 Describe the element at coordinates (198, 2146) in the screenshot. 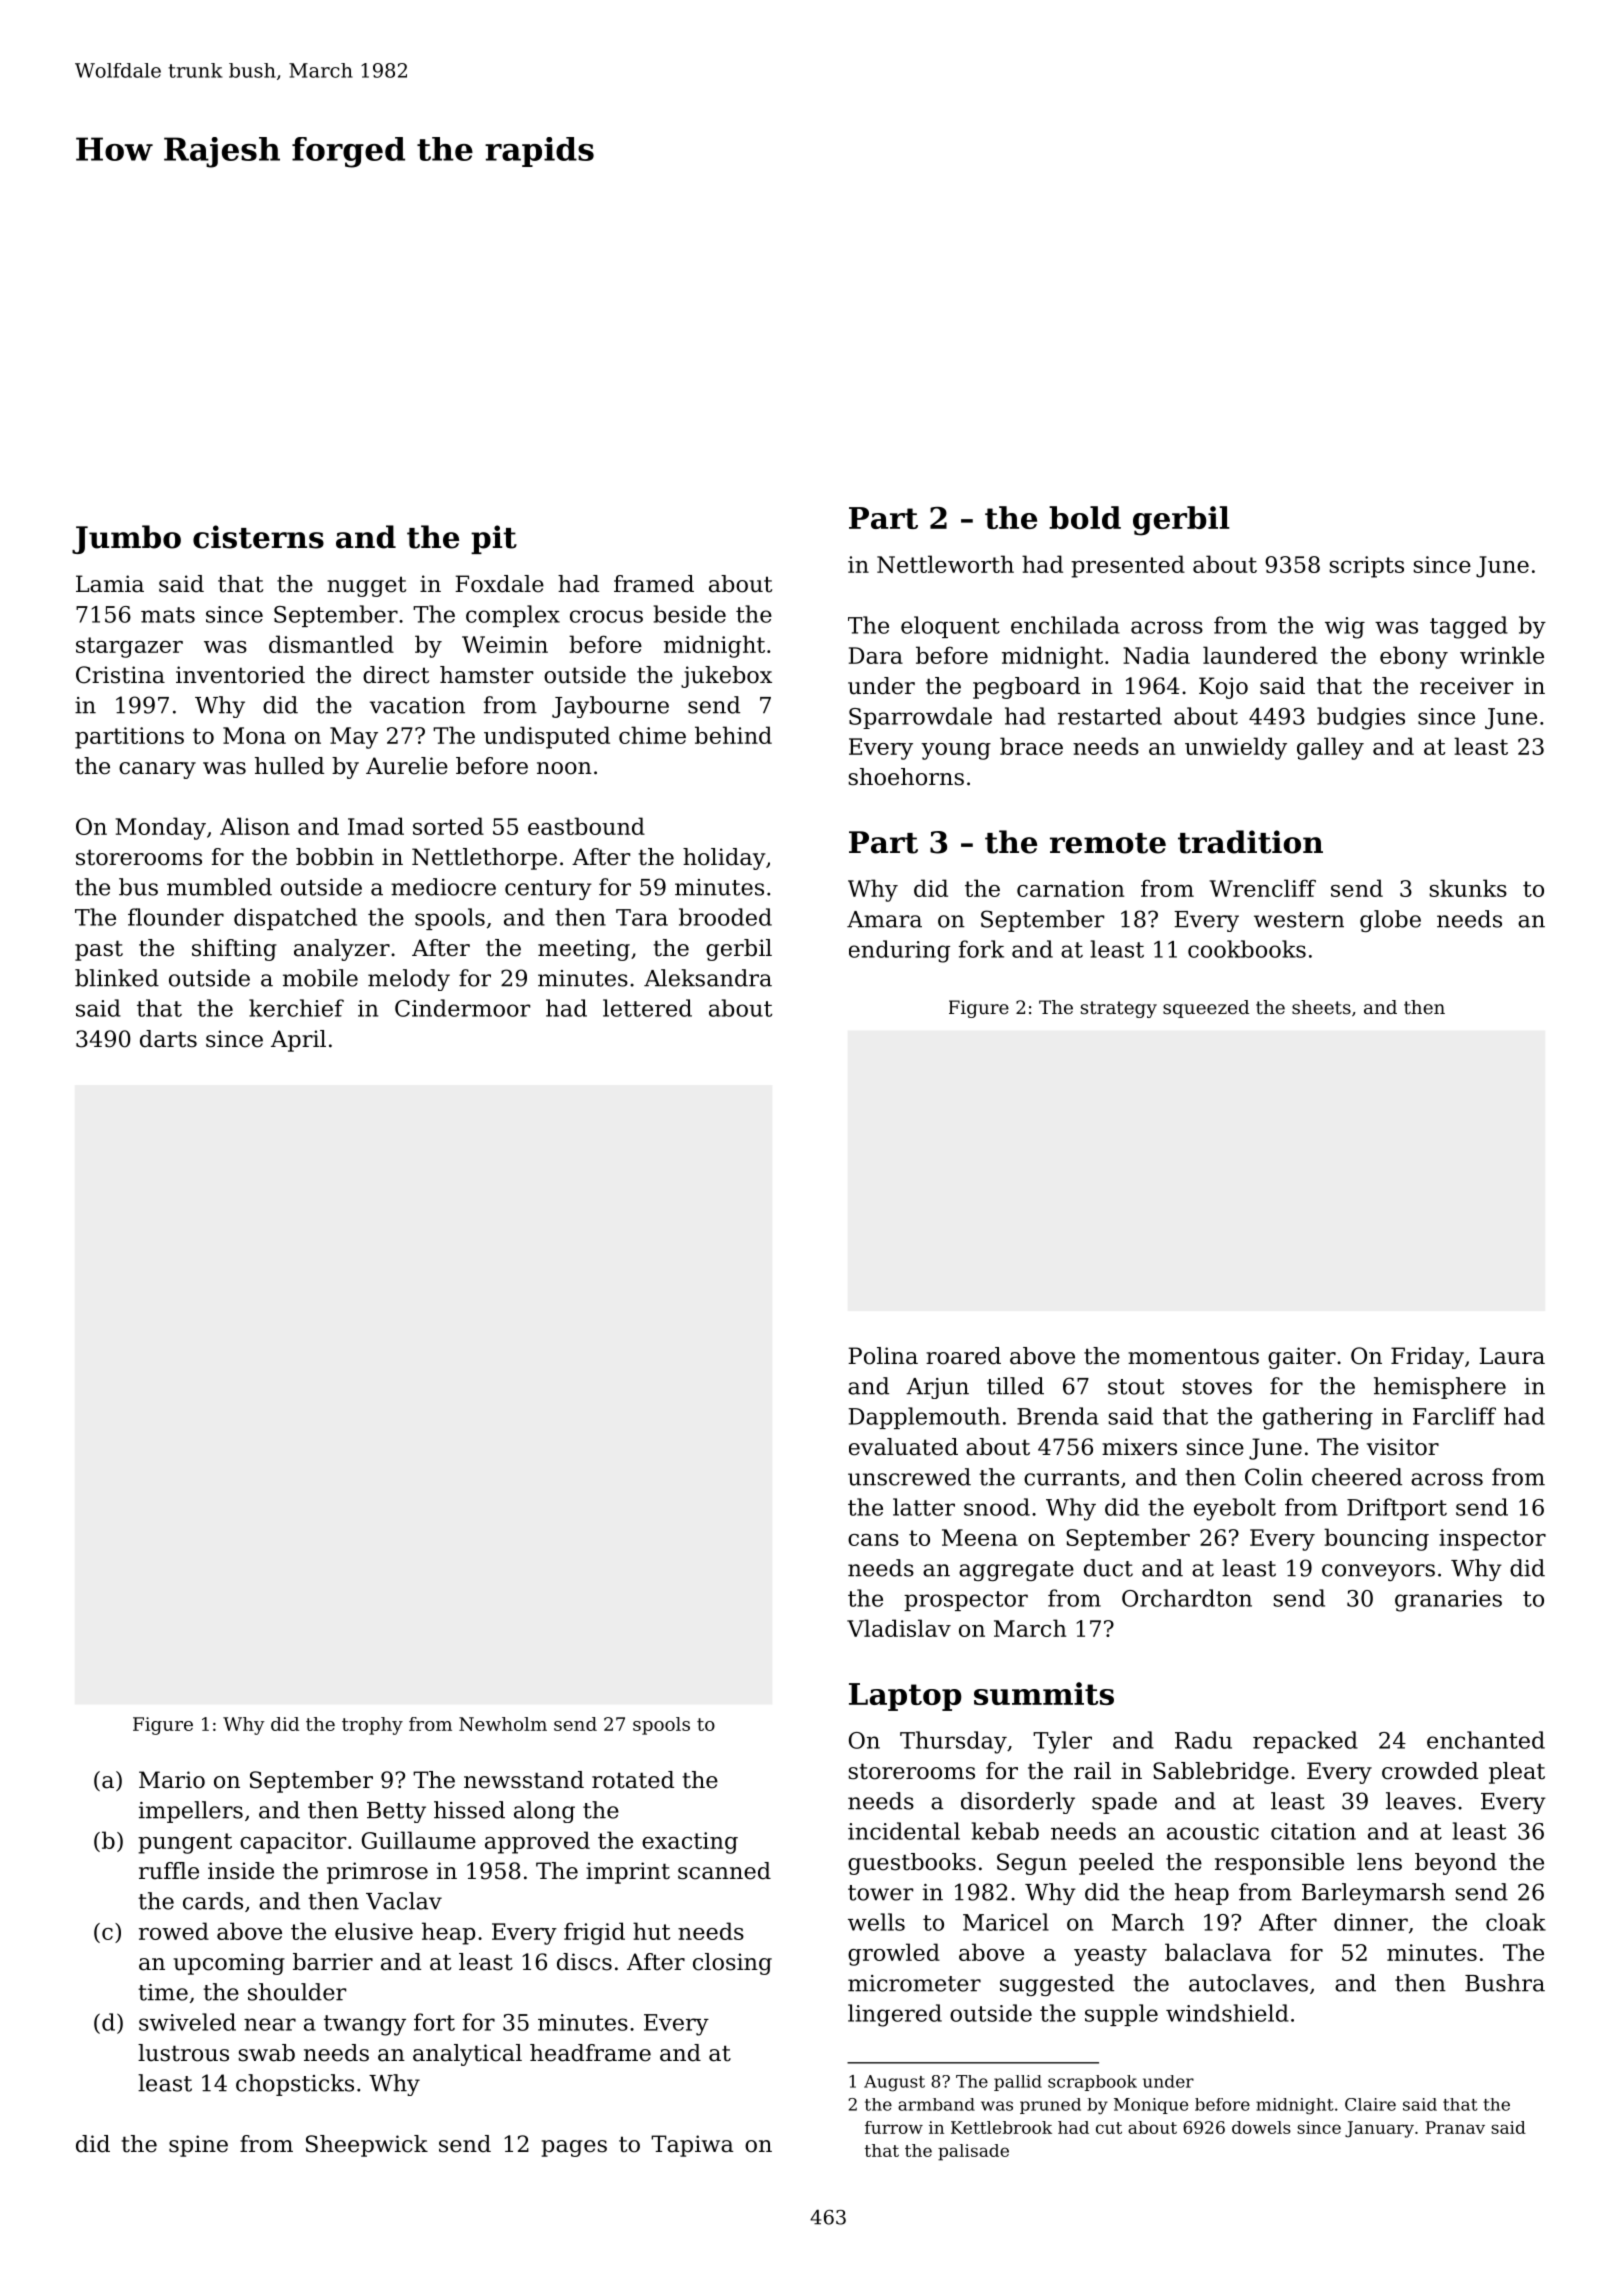

I see `spine` at that location.
